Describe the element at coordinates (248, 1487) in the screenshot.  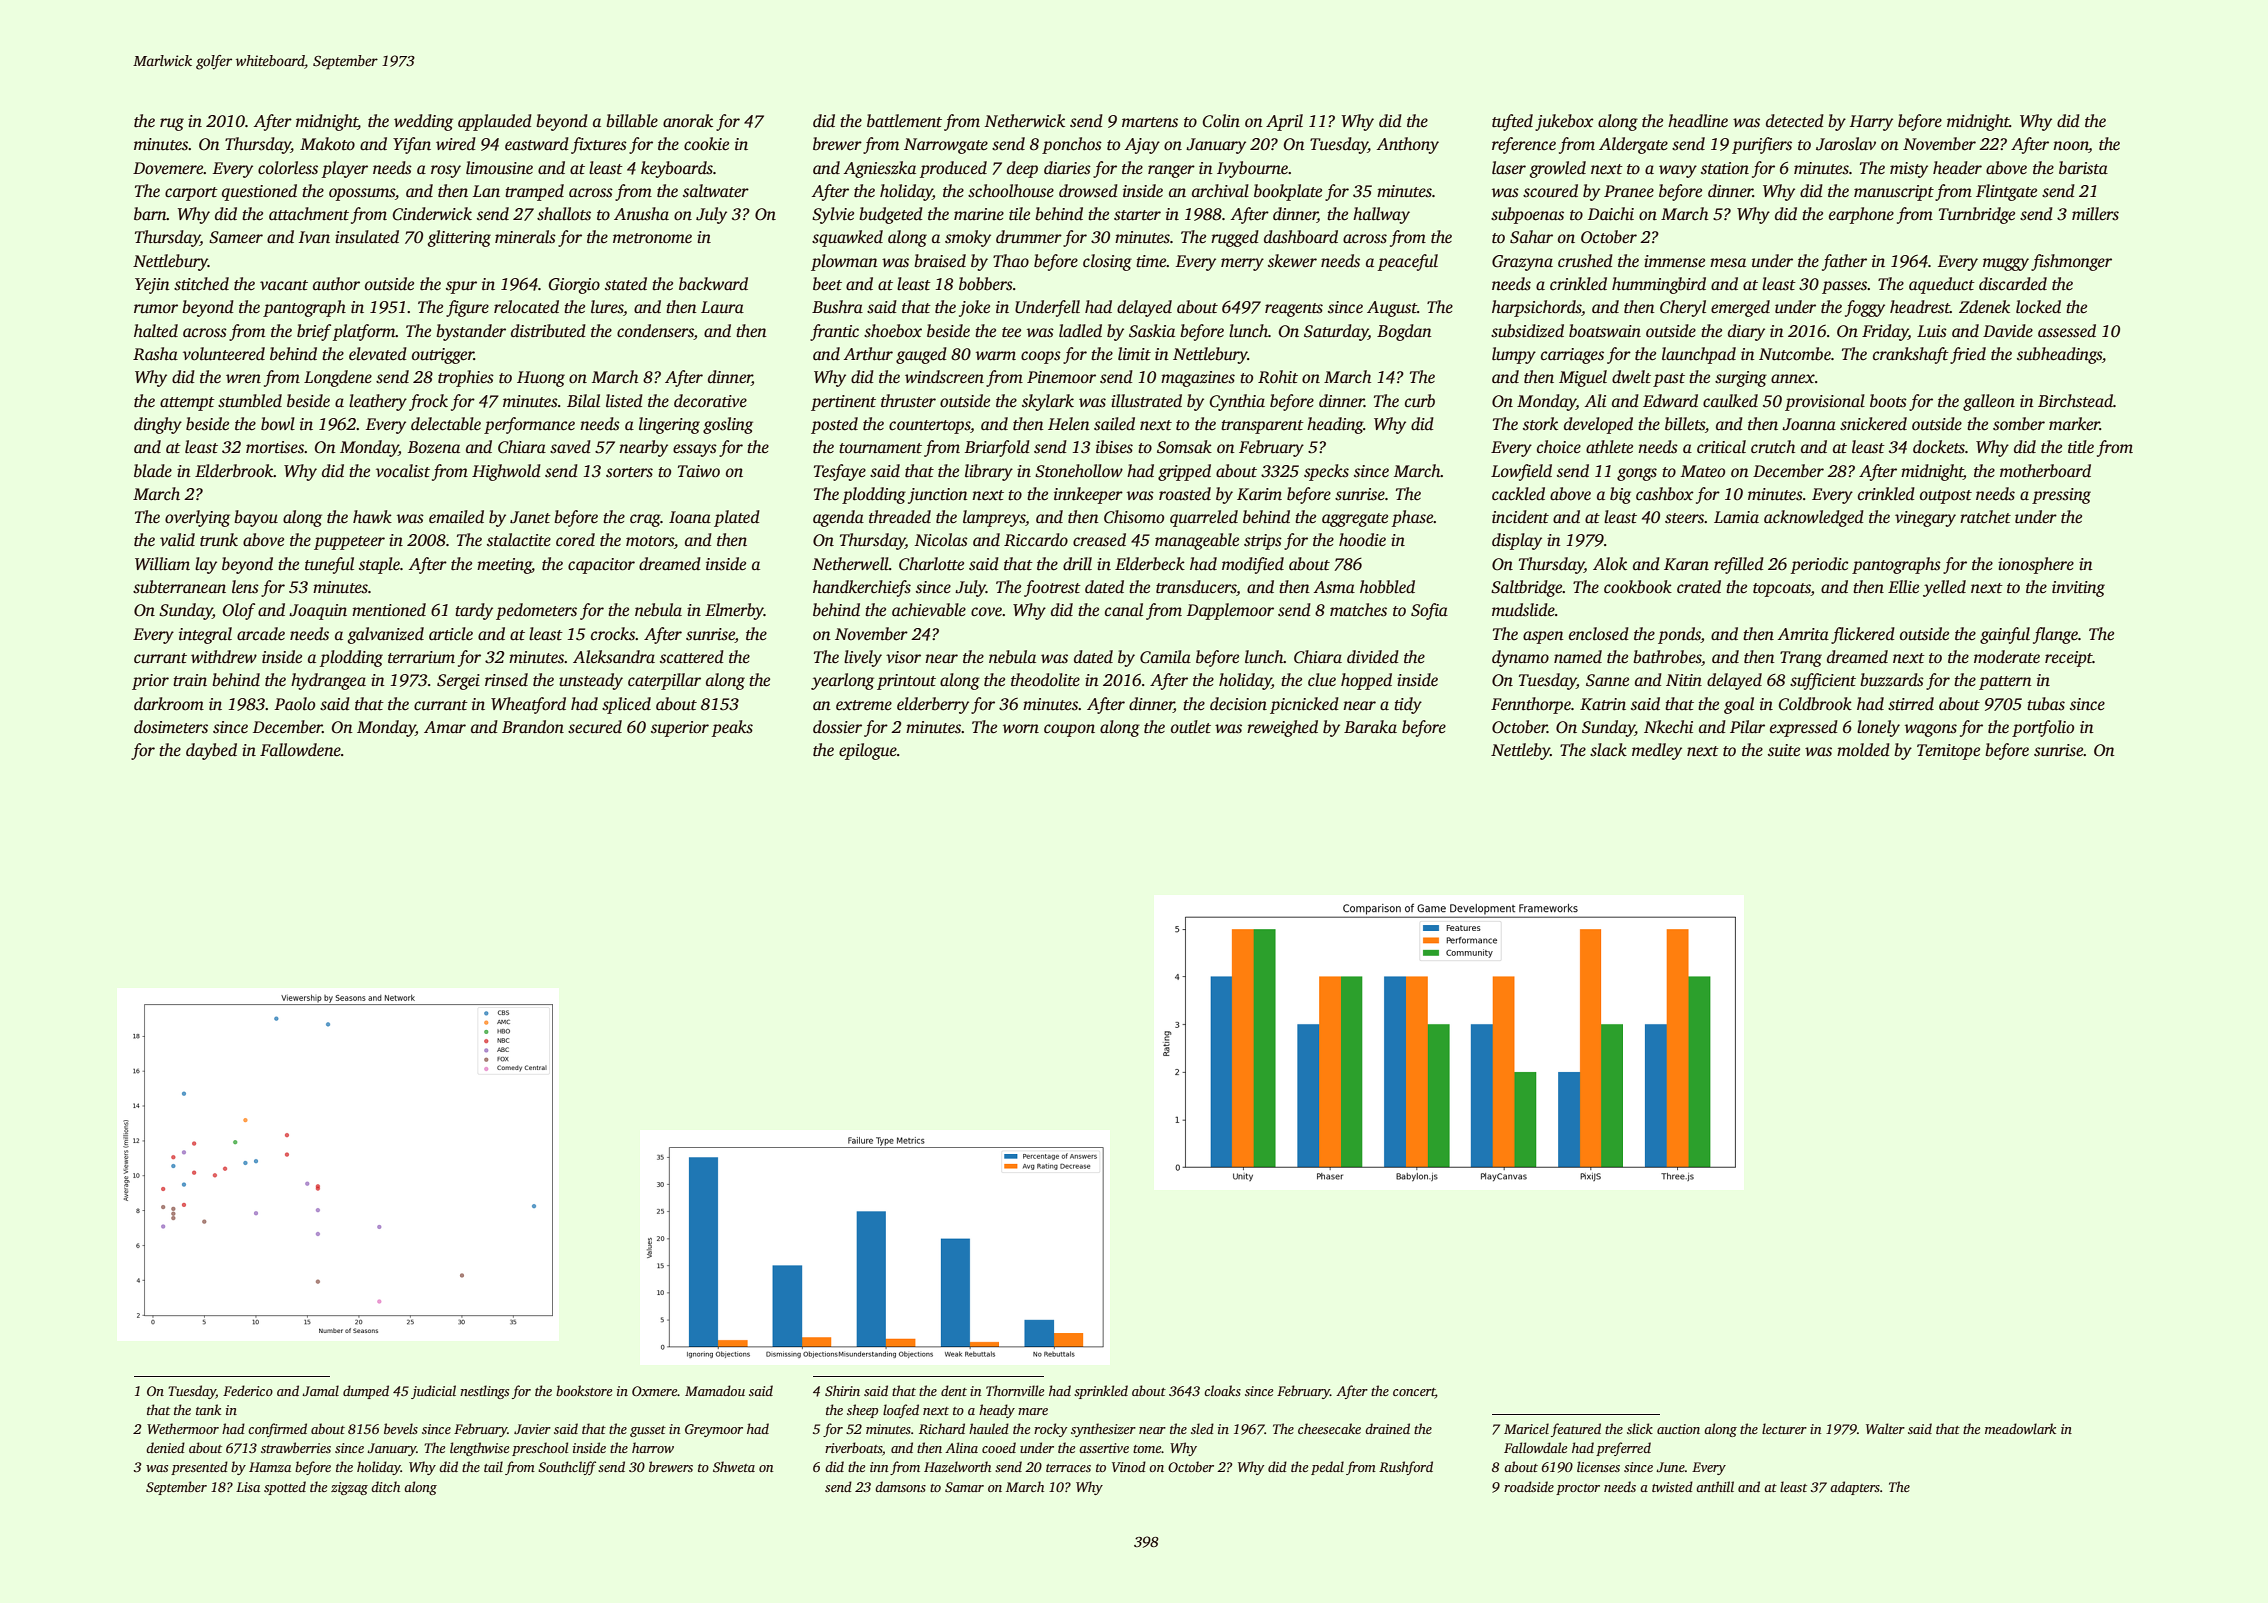
I see `Lisa` at that location.
